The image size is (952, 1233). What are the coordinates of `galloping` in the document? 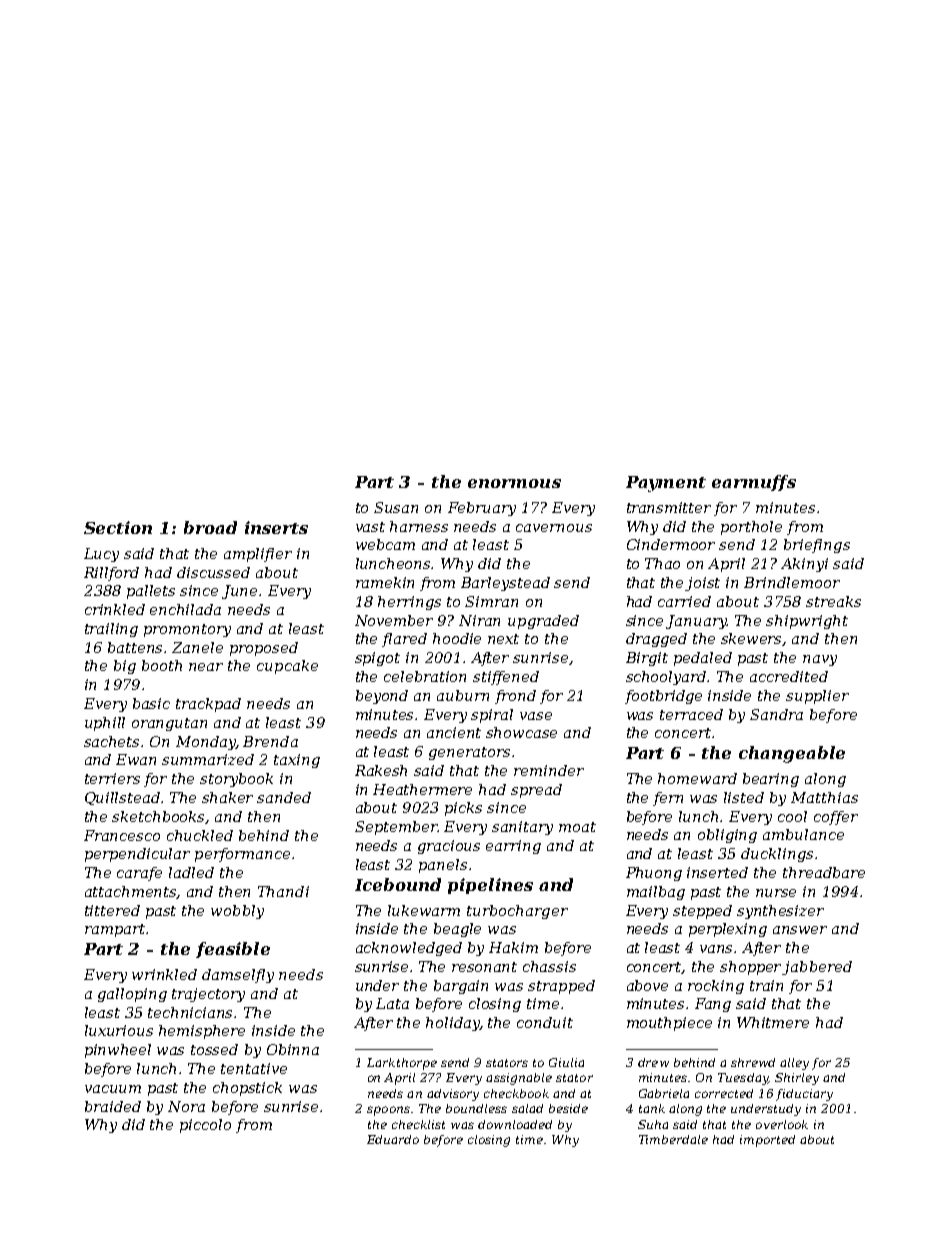 It's located at (132, 995).
